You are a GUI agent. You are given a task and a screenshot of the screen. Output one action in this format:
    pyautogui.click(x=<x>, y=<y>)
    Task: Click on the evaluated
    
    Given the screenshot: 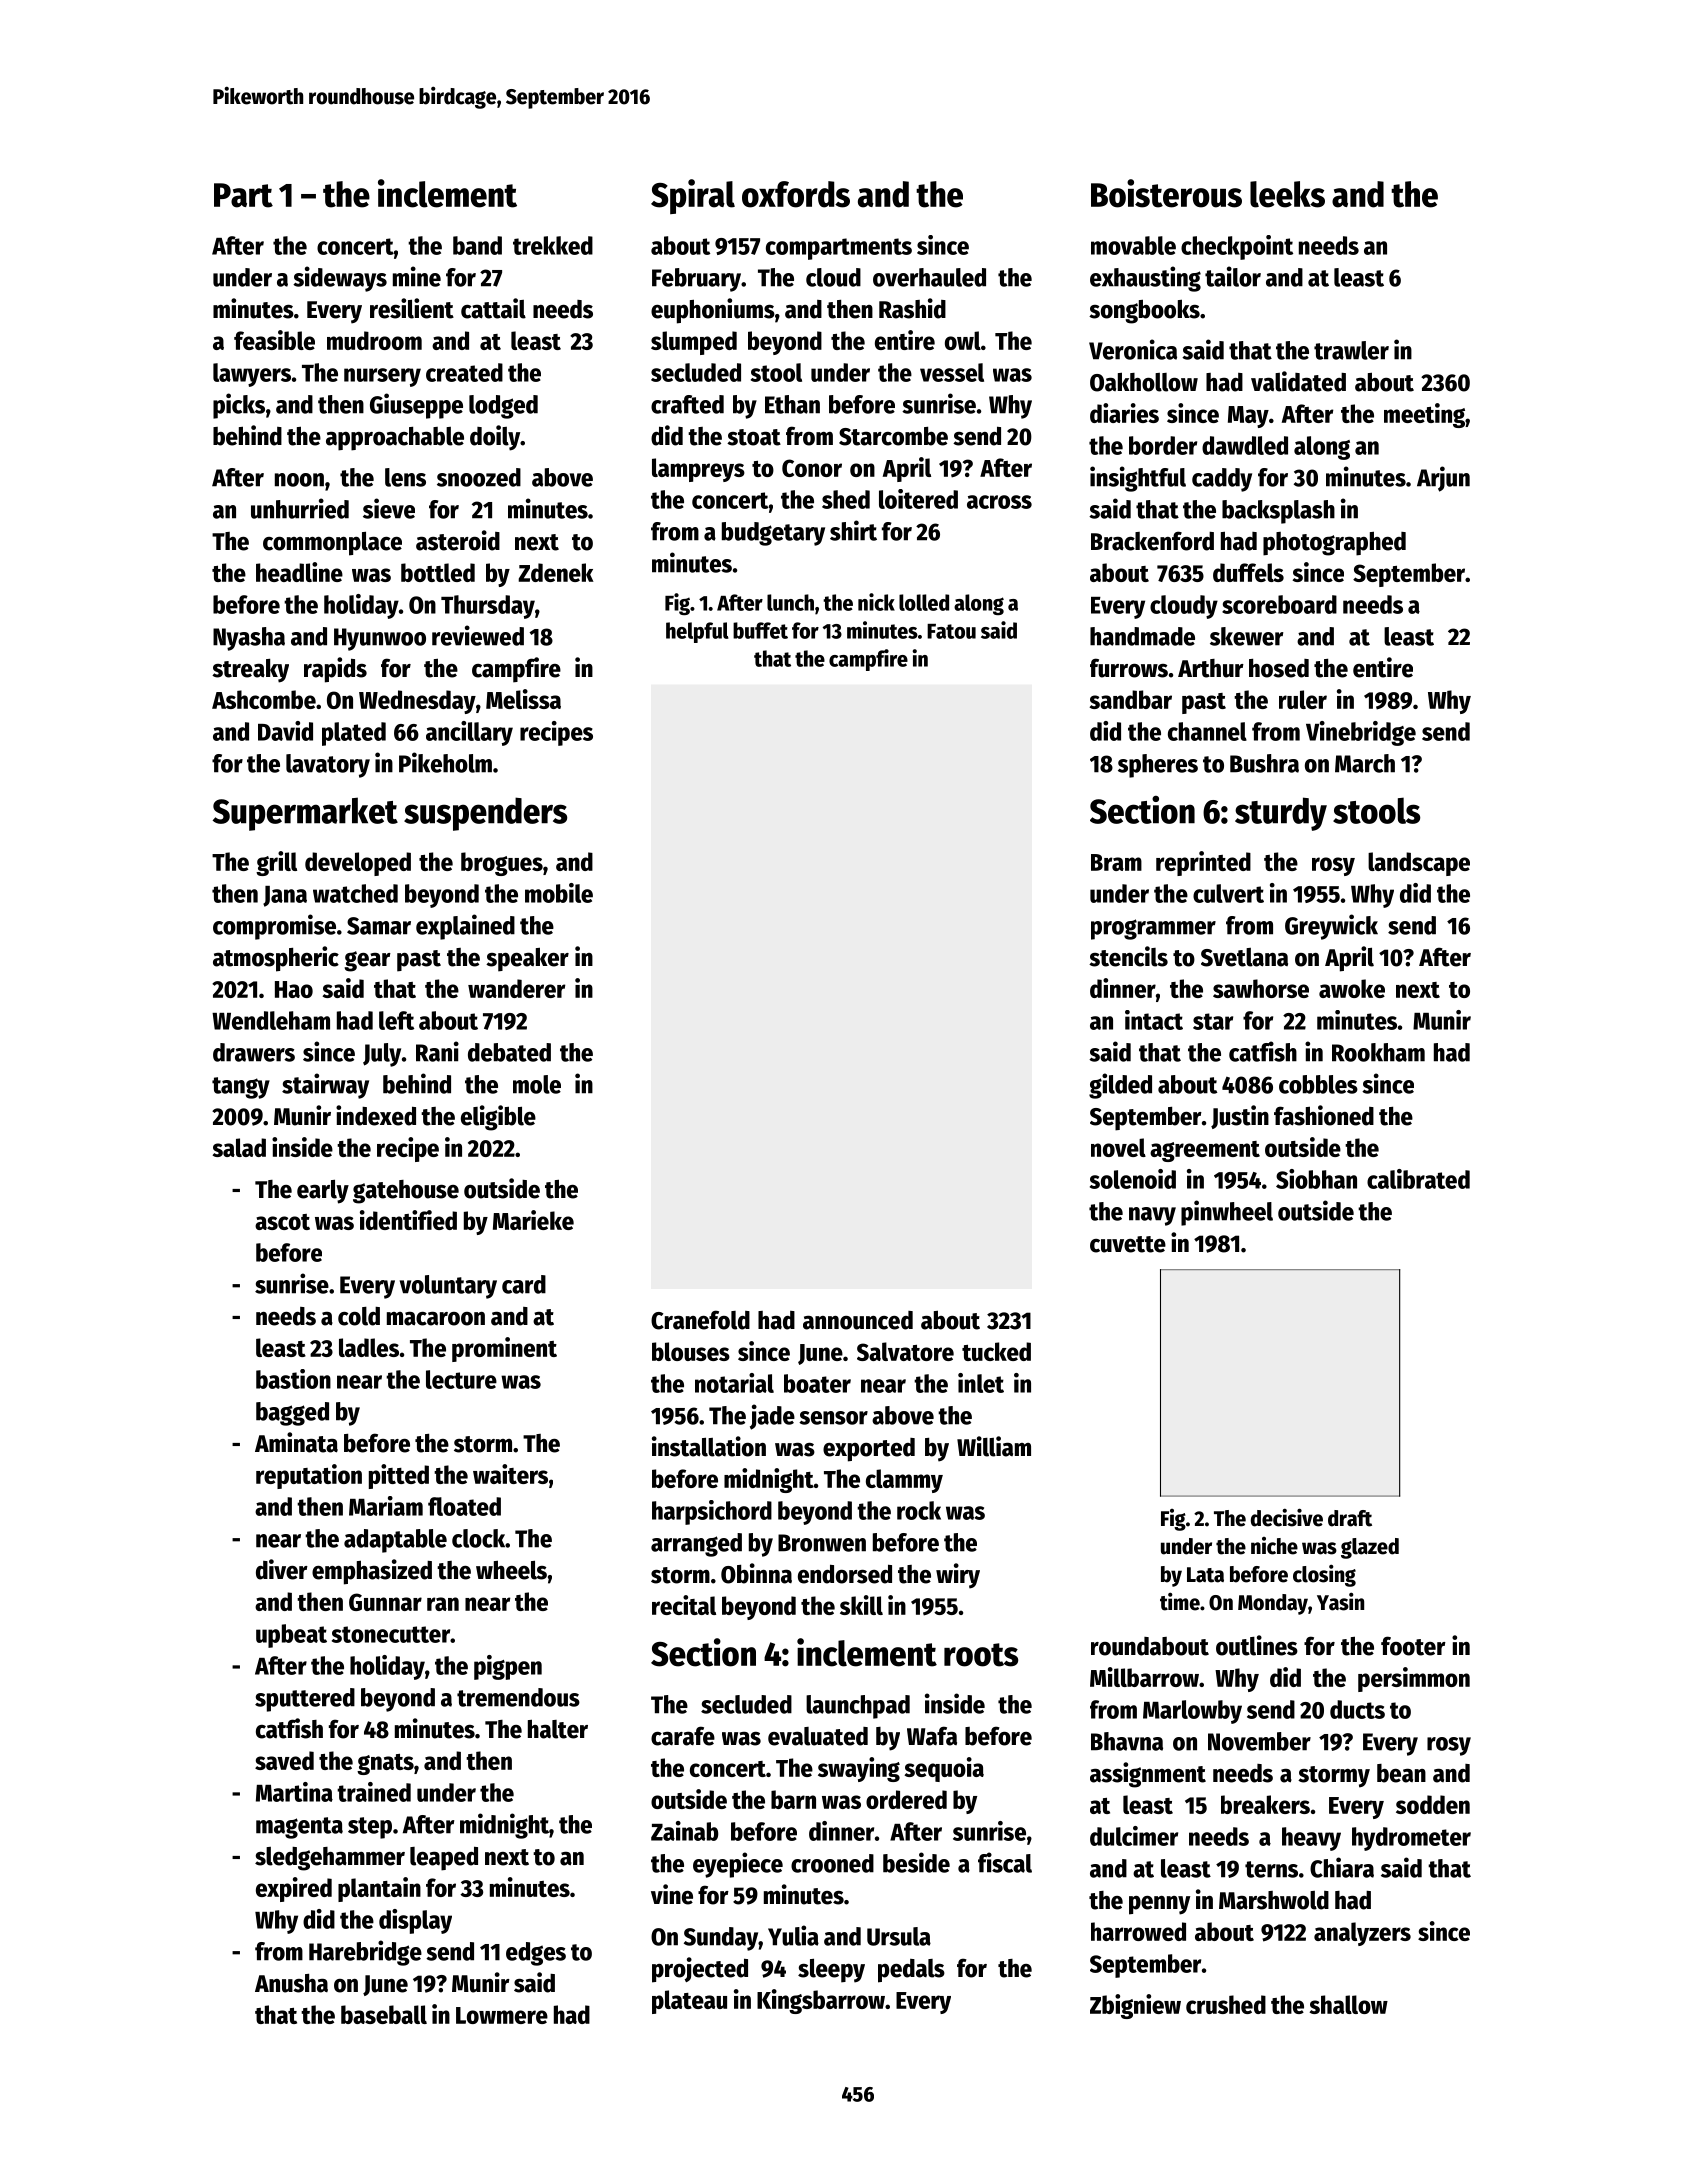 What is the action you would take?
    pyautogui.click(x=818, y=1736)
